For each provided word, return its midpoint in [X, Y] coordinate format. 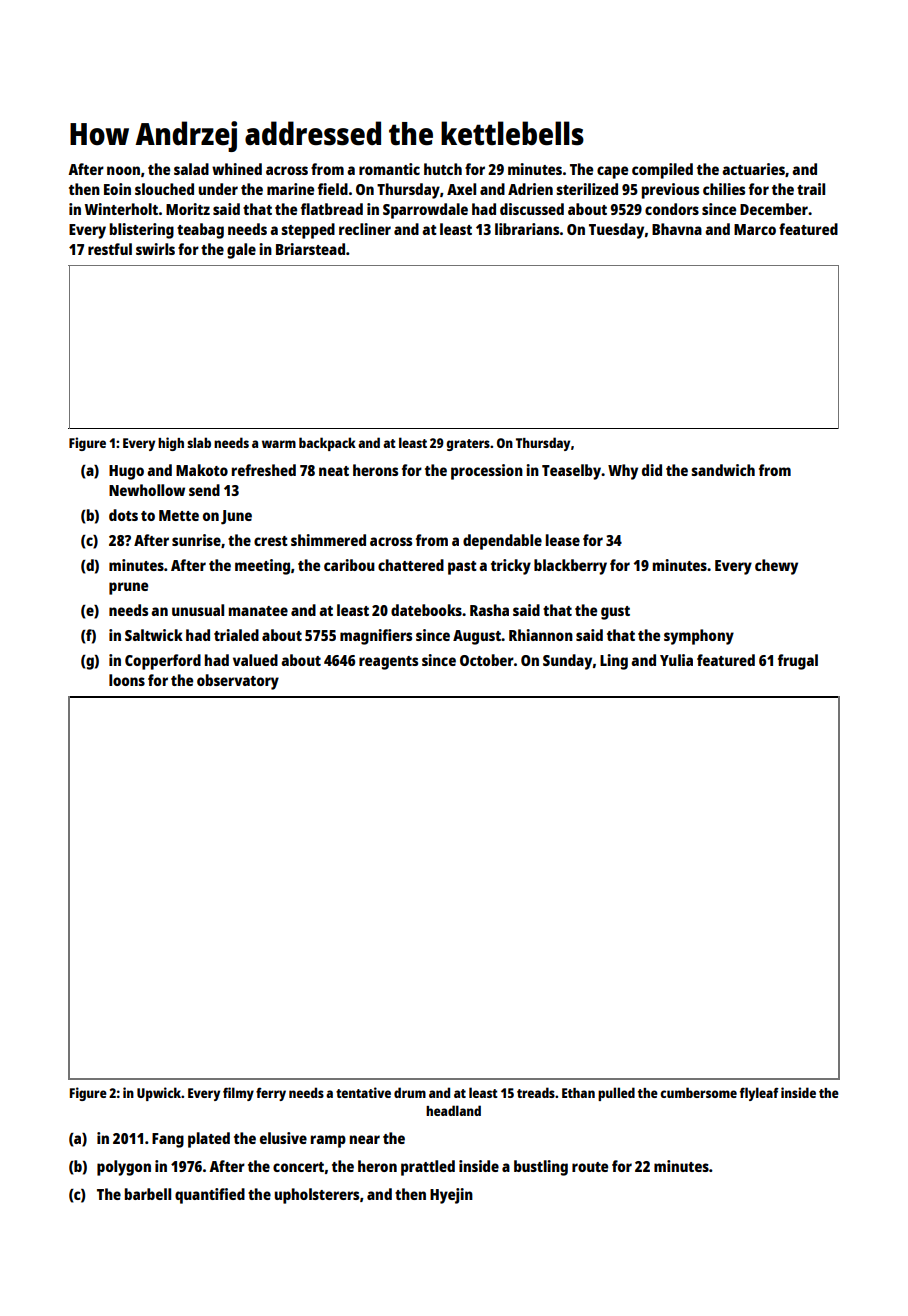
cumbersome [698, 1092]
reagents [388, 663]
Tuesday [616, 231]
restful [110, 249]
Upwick [159, 1094]
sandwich [723, 470]
